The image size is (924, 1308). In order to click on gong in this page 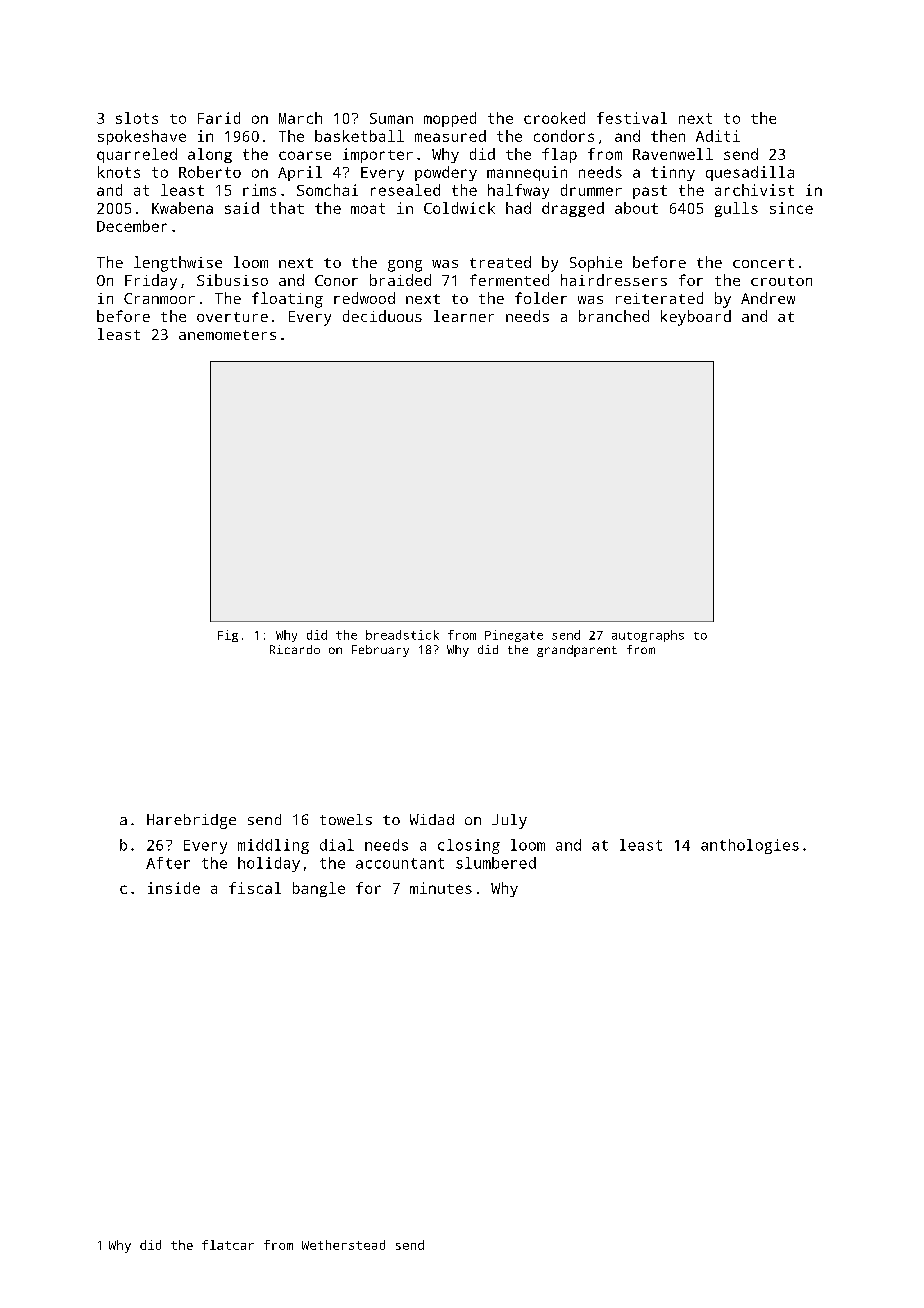, I will do `click(405, 266)`.
